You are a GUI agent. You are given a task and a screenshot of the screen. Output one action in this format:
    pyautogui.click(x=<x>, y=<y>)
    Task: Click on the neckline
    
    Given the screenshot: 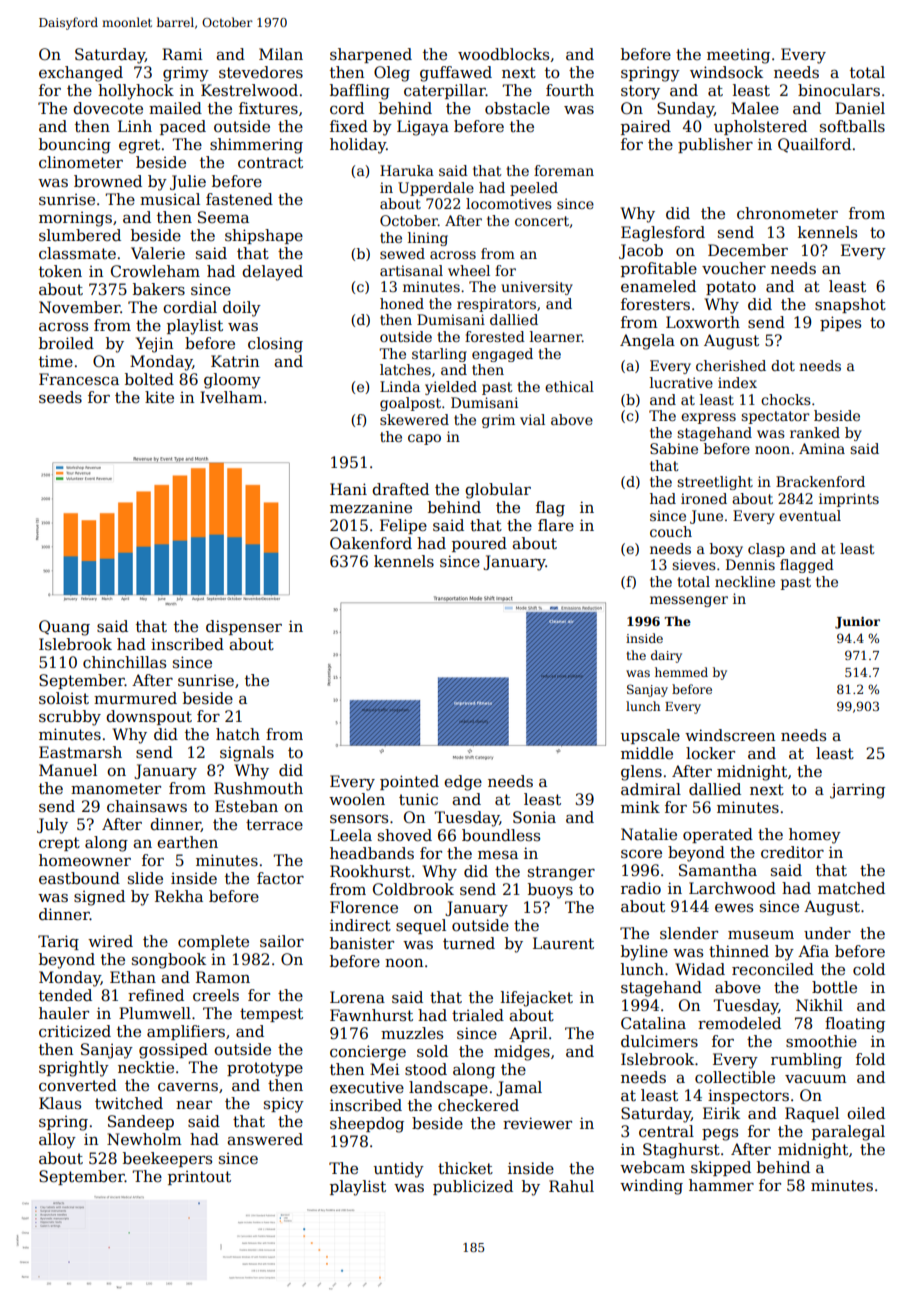 What is the action you would take?
    pyautogui.click(x=745, y=581)
